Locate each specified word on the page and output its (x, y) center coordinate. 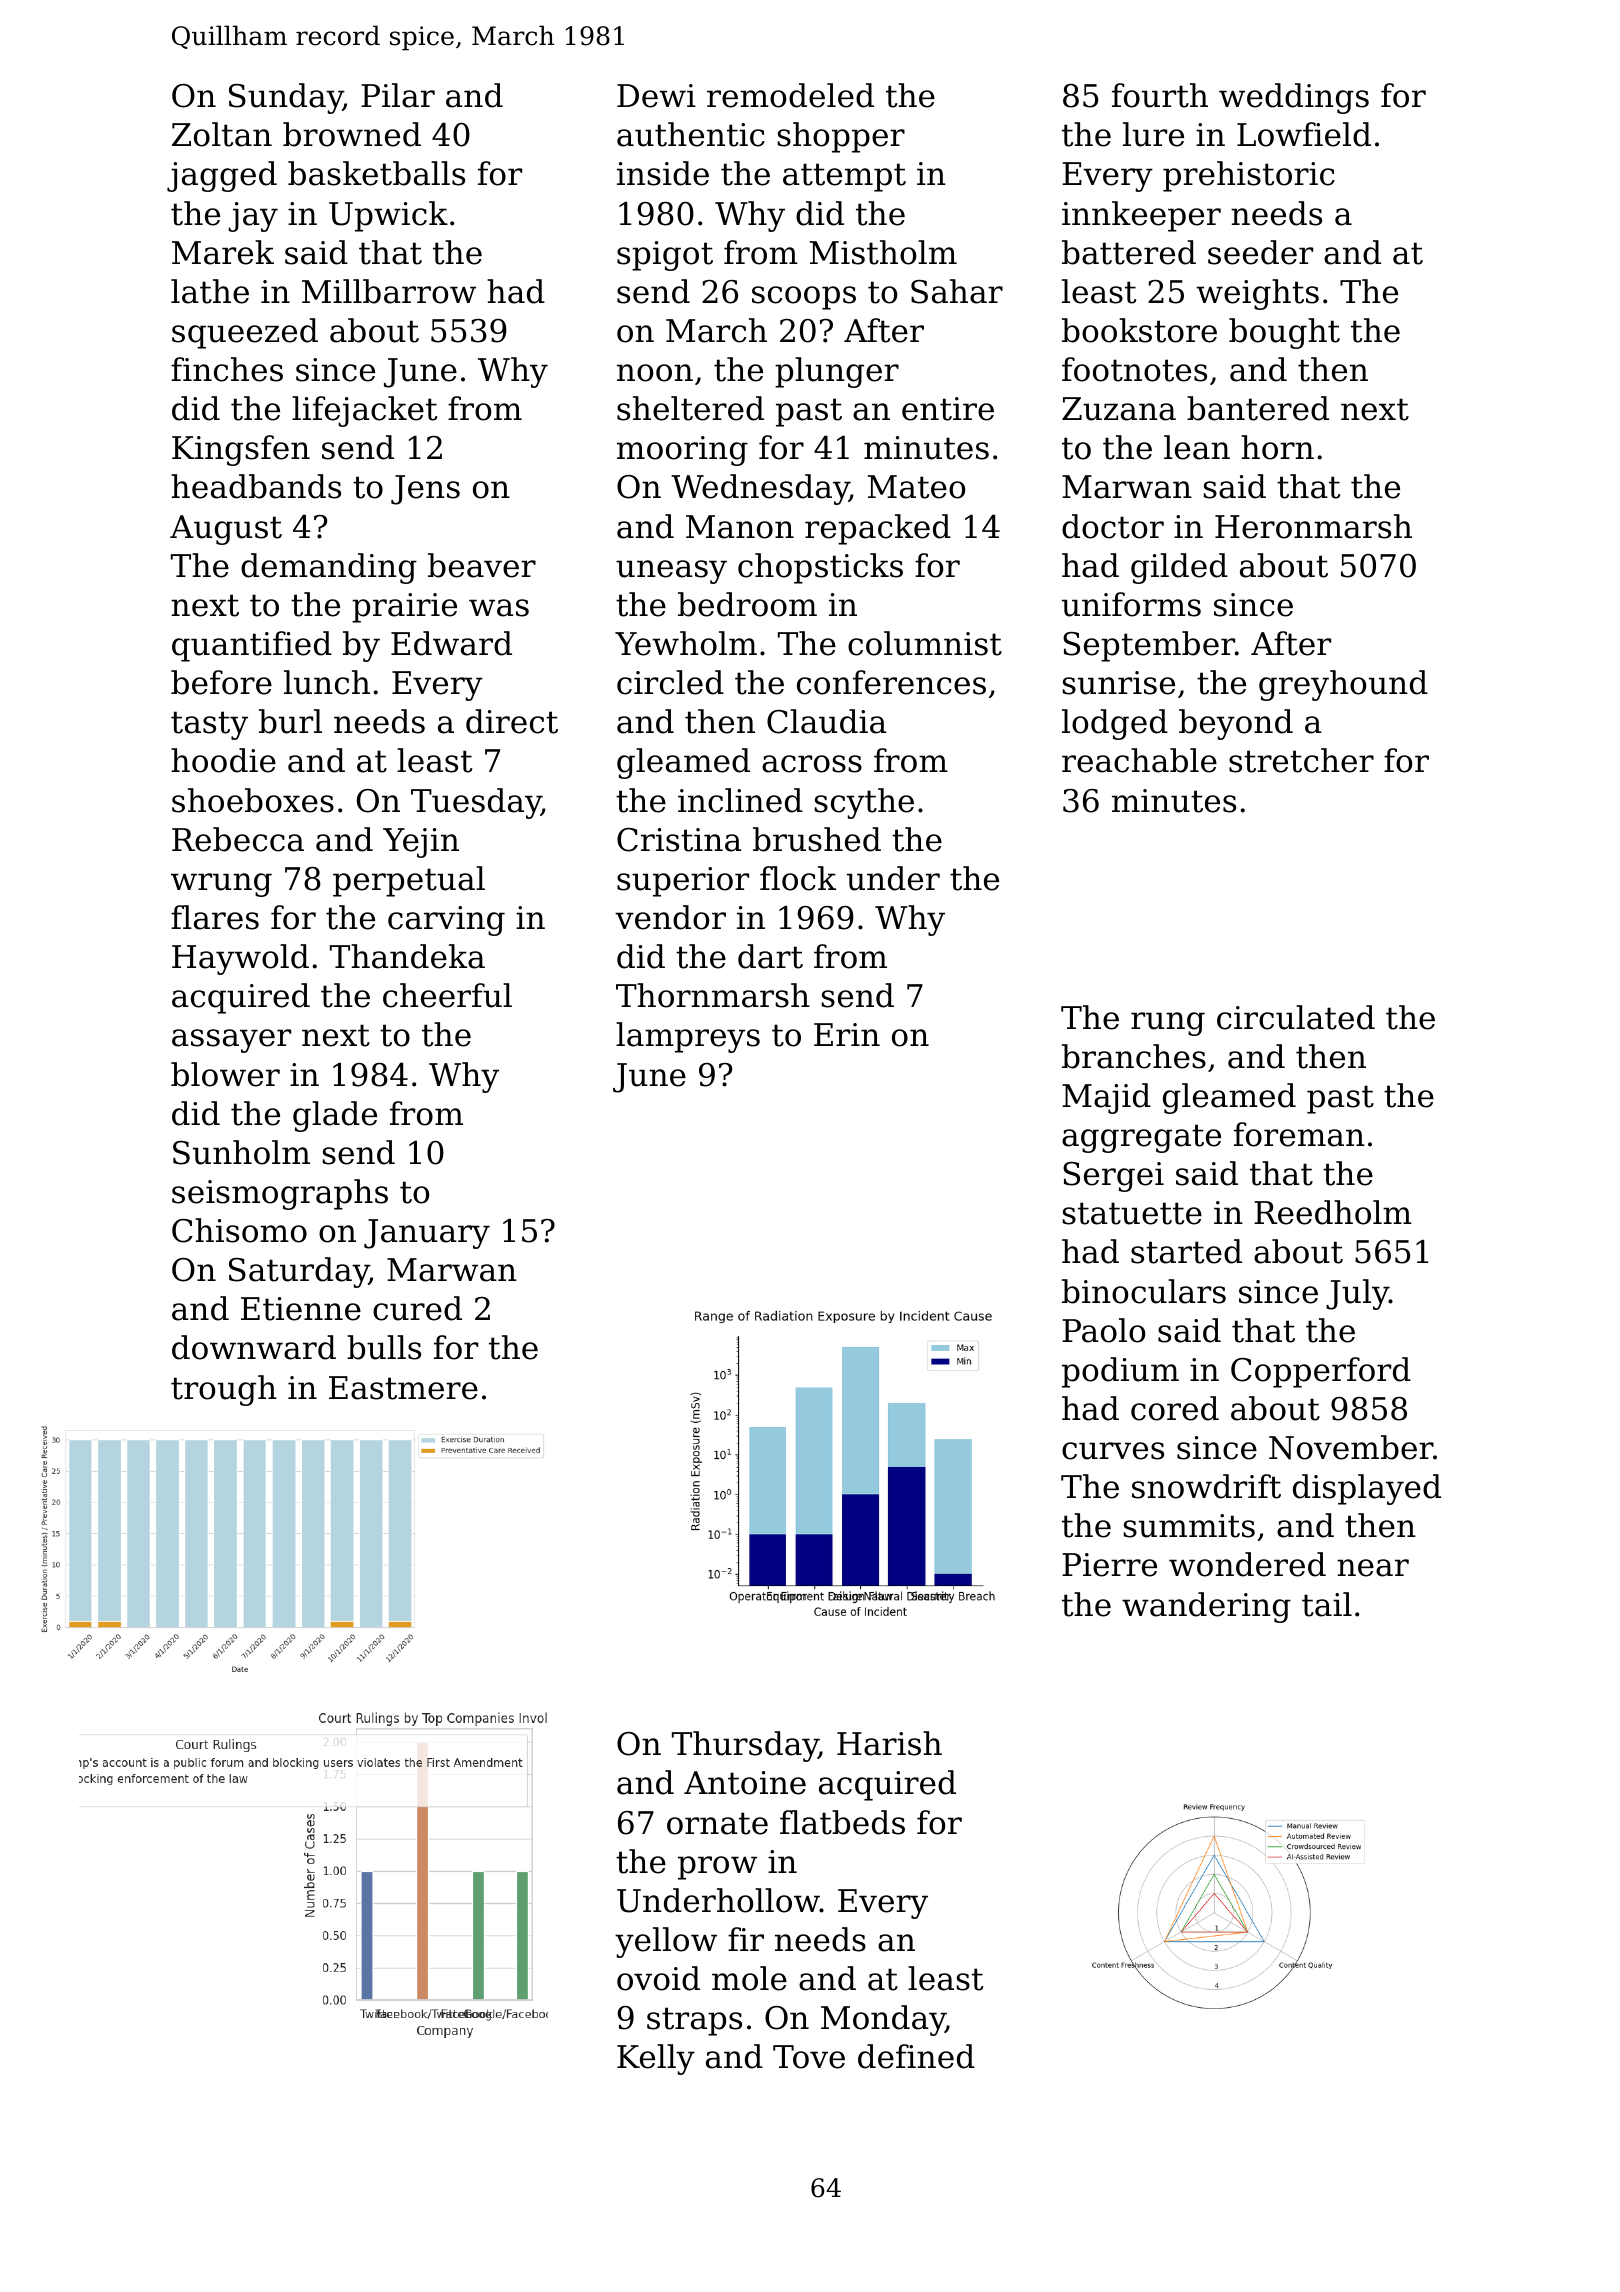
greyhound (1343, 685)
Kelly (656, 2059)
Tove (809, 2057)
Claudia (827, 721)
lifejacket (364, 411)
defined (916, 2056)
